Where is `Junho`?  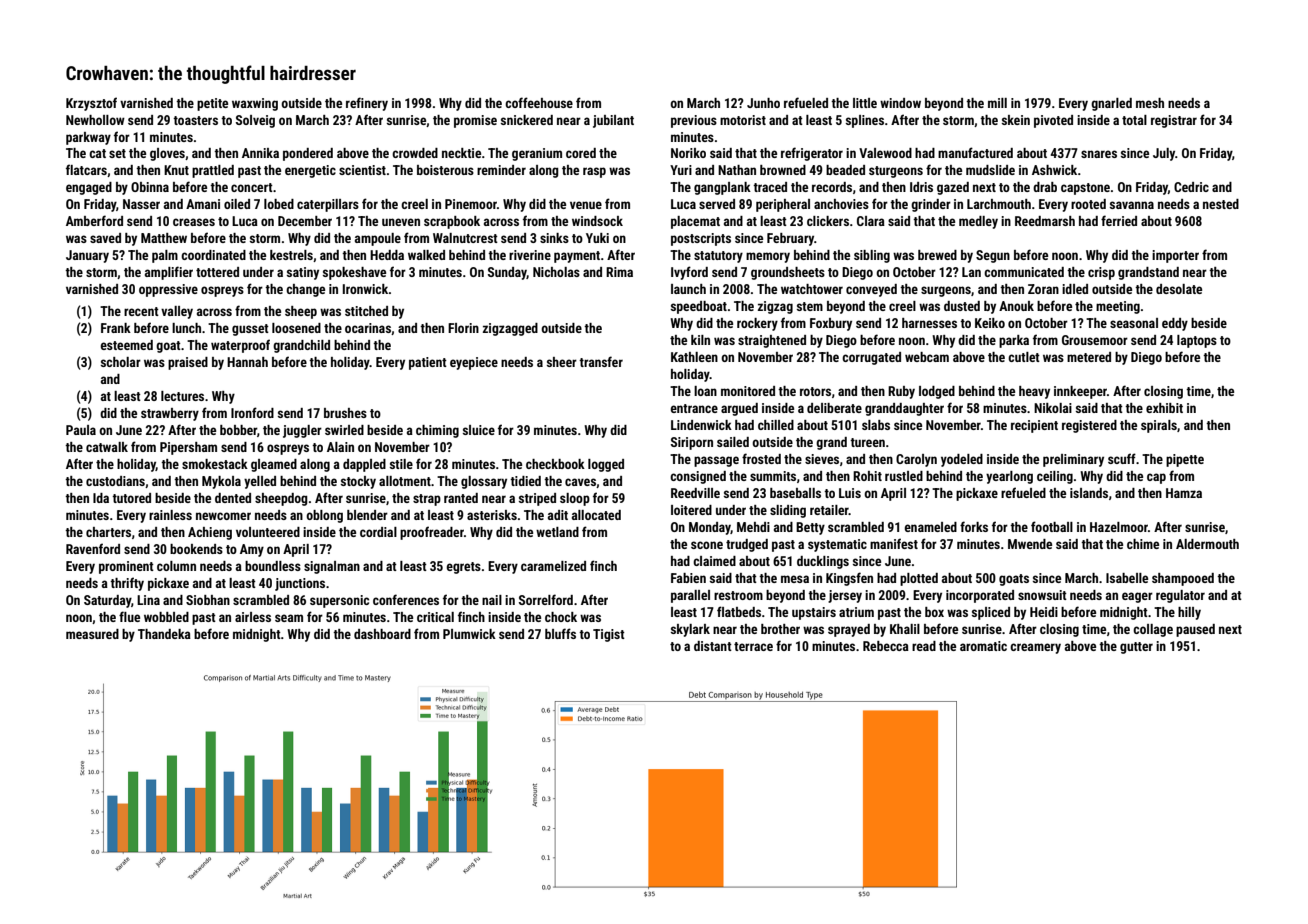
Junho is located at coordinates (763, 103).
